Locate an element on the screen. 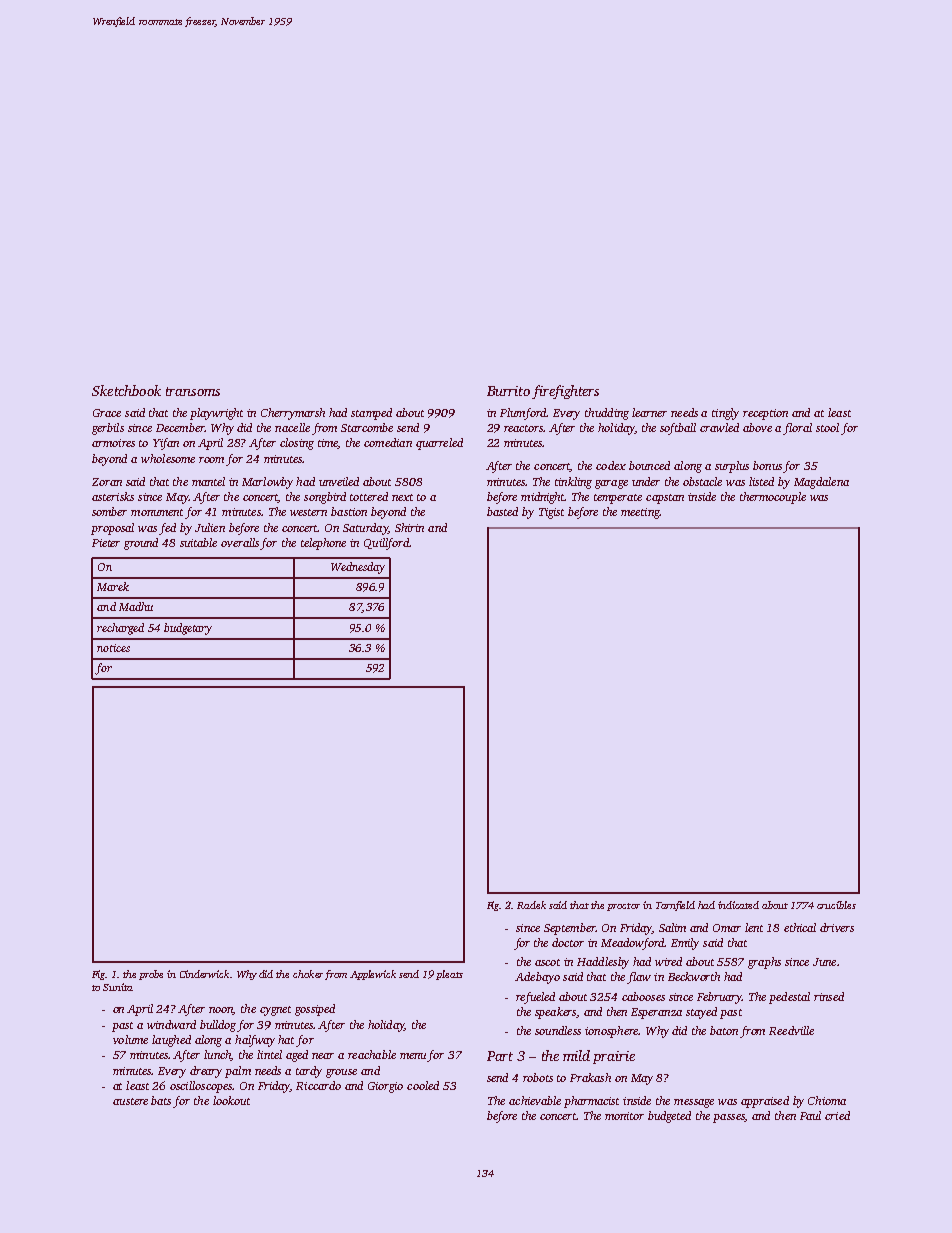 The height and width of the screenshot is (1233, 952). thermocouple is located at coordinates (773, 498).
